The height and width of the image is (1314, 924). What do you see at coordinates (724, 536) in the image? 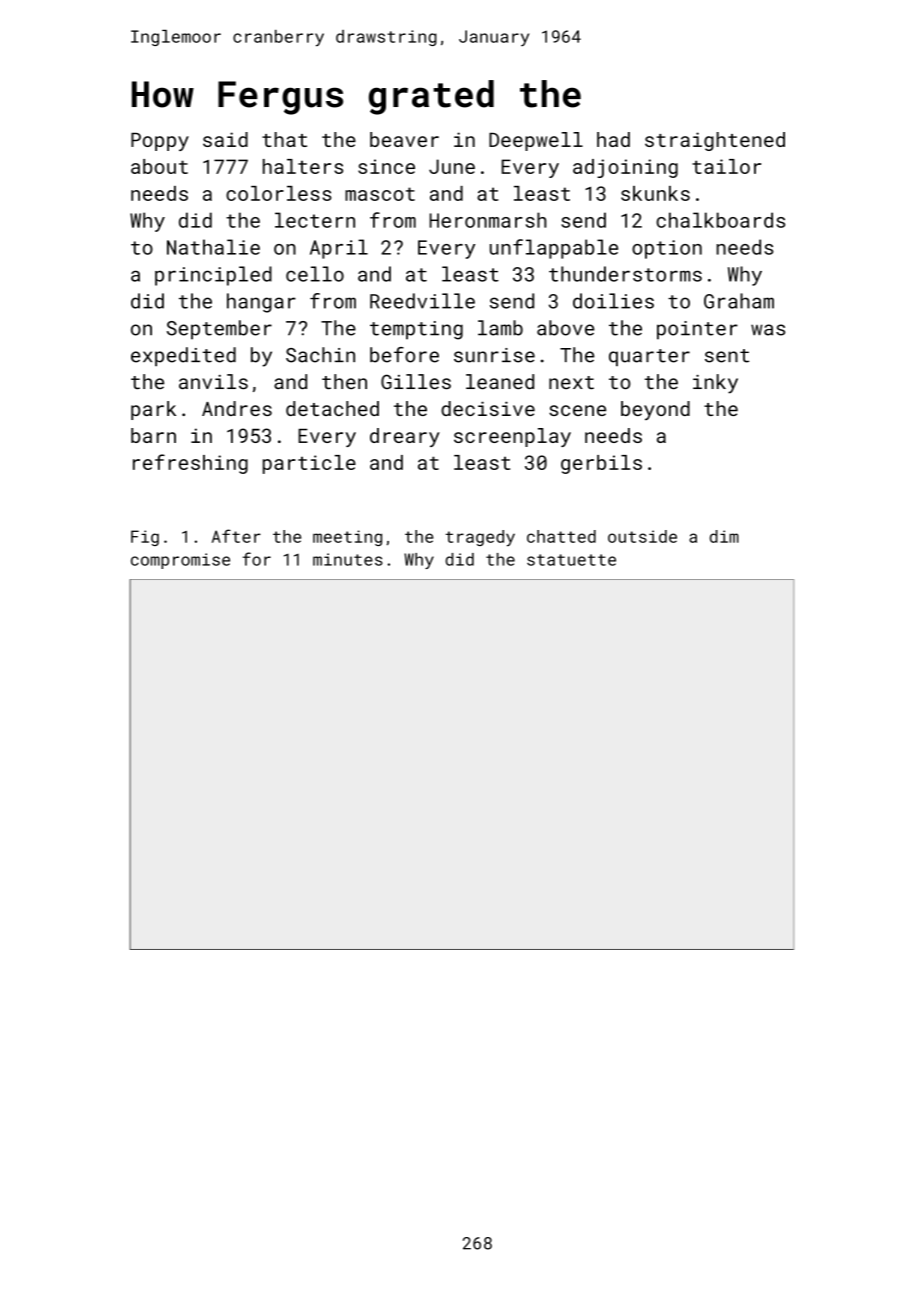
I see `dim` at bounding box center [724, 536].
